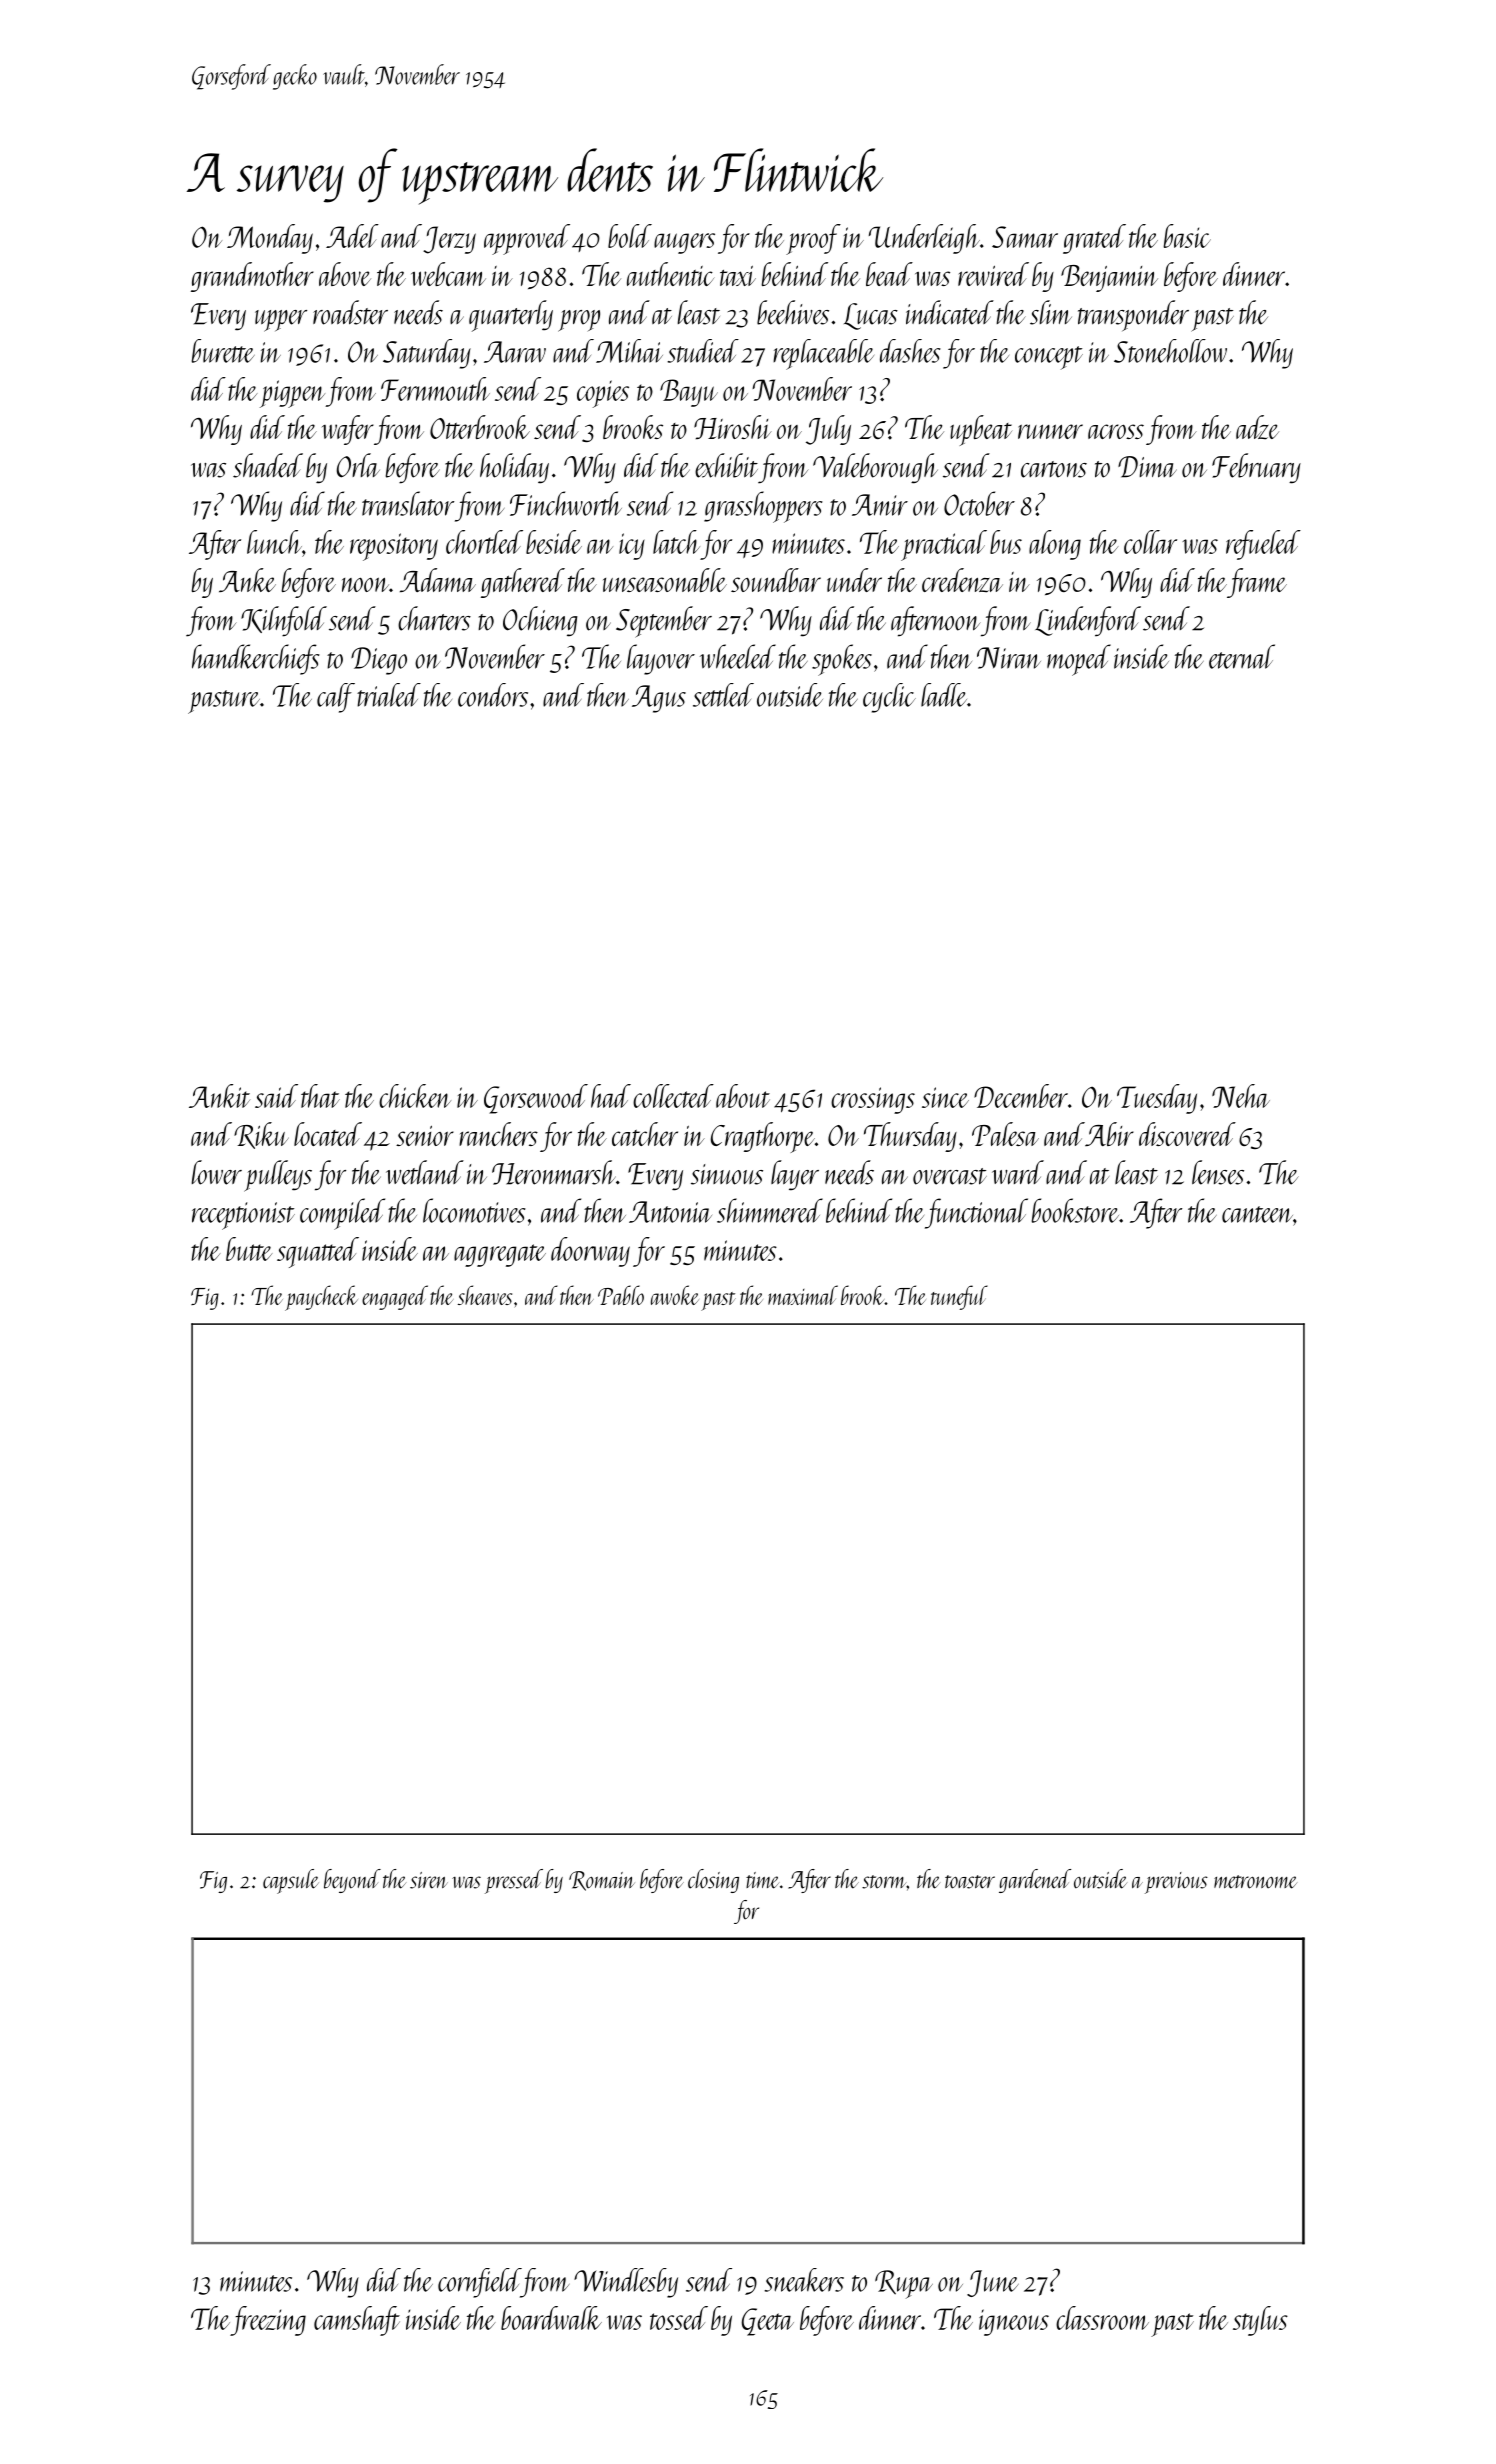  What do you see at coordinates (1079, 660) in the document?
I see `moped` at bounding box center [1079, 660].
